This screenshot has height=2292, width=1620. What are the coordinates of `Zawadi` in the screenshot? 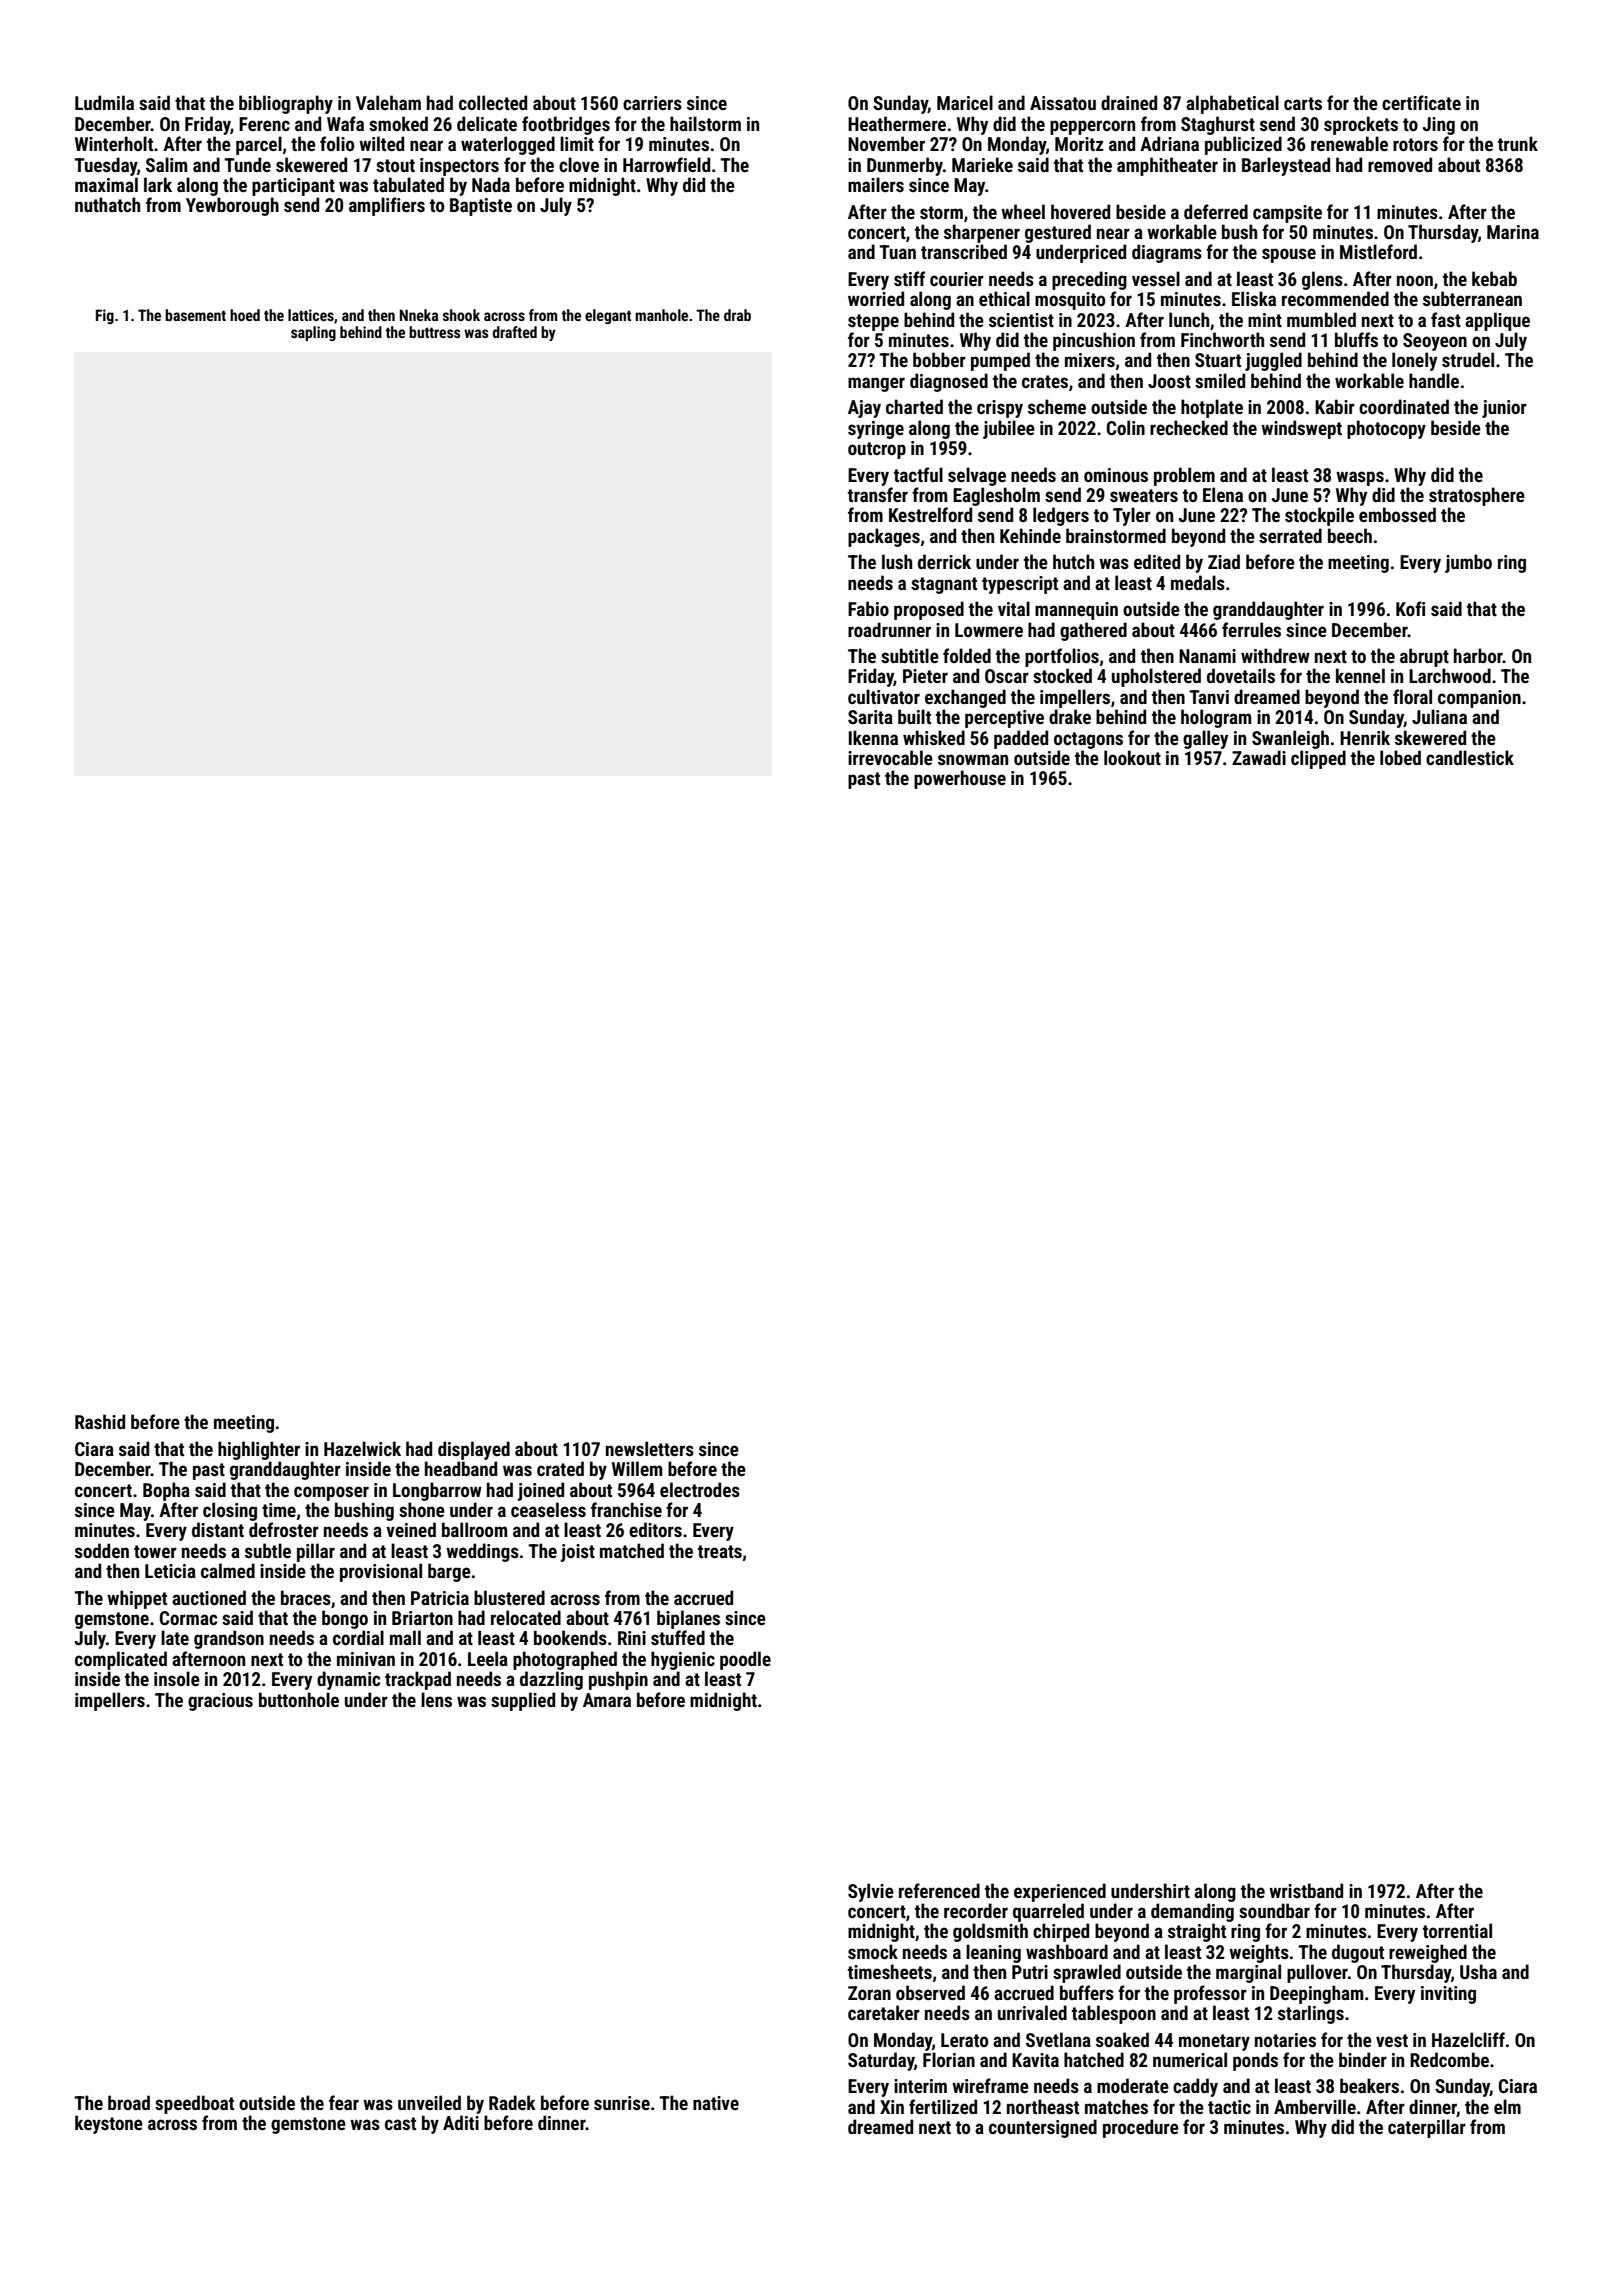 It's located at (1259, 757).
